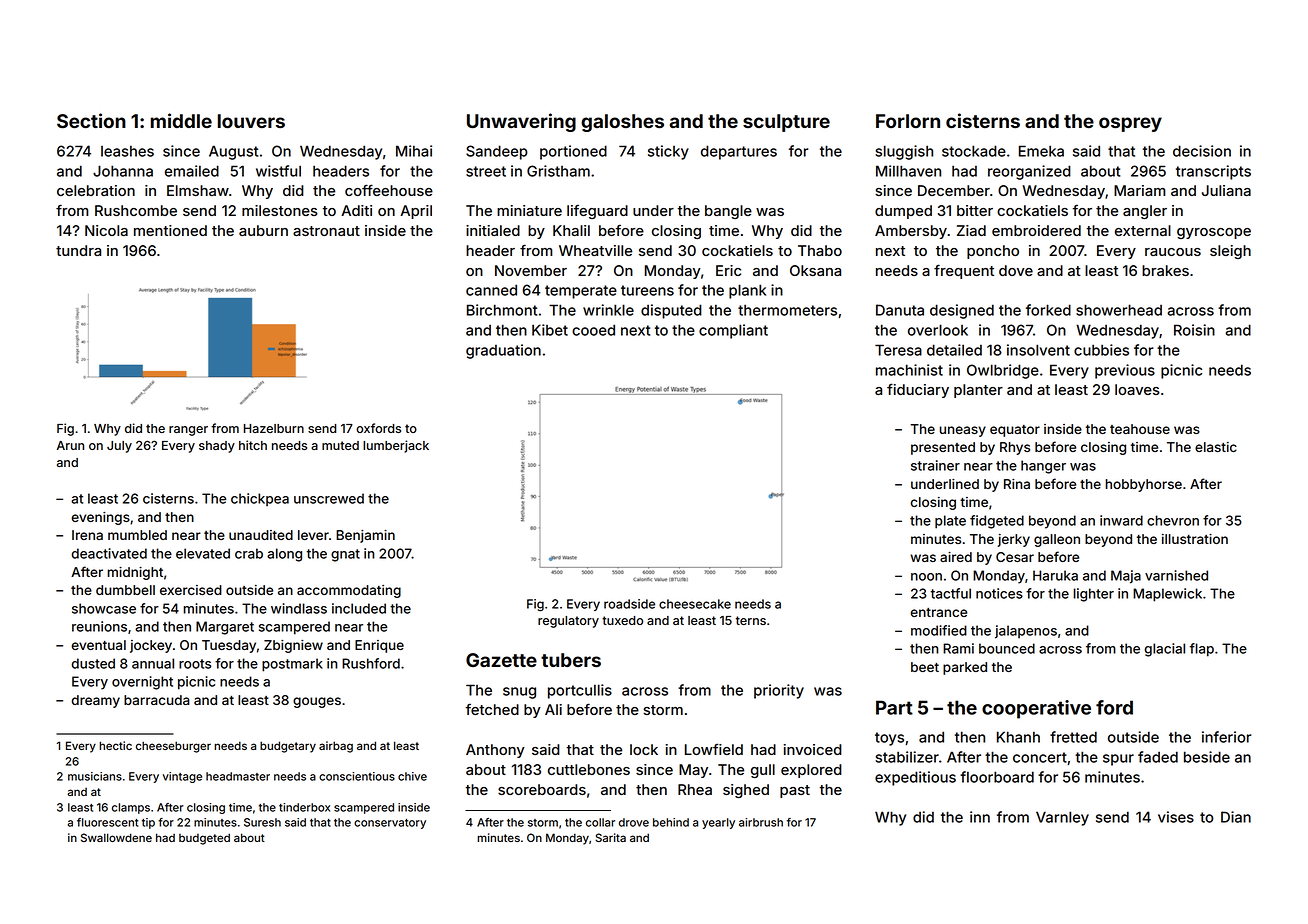  I want to click on Aditi, so click(356, 210).
